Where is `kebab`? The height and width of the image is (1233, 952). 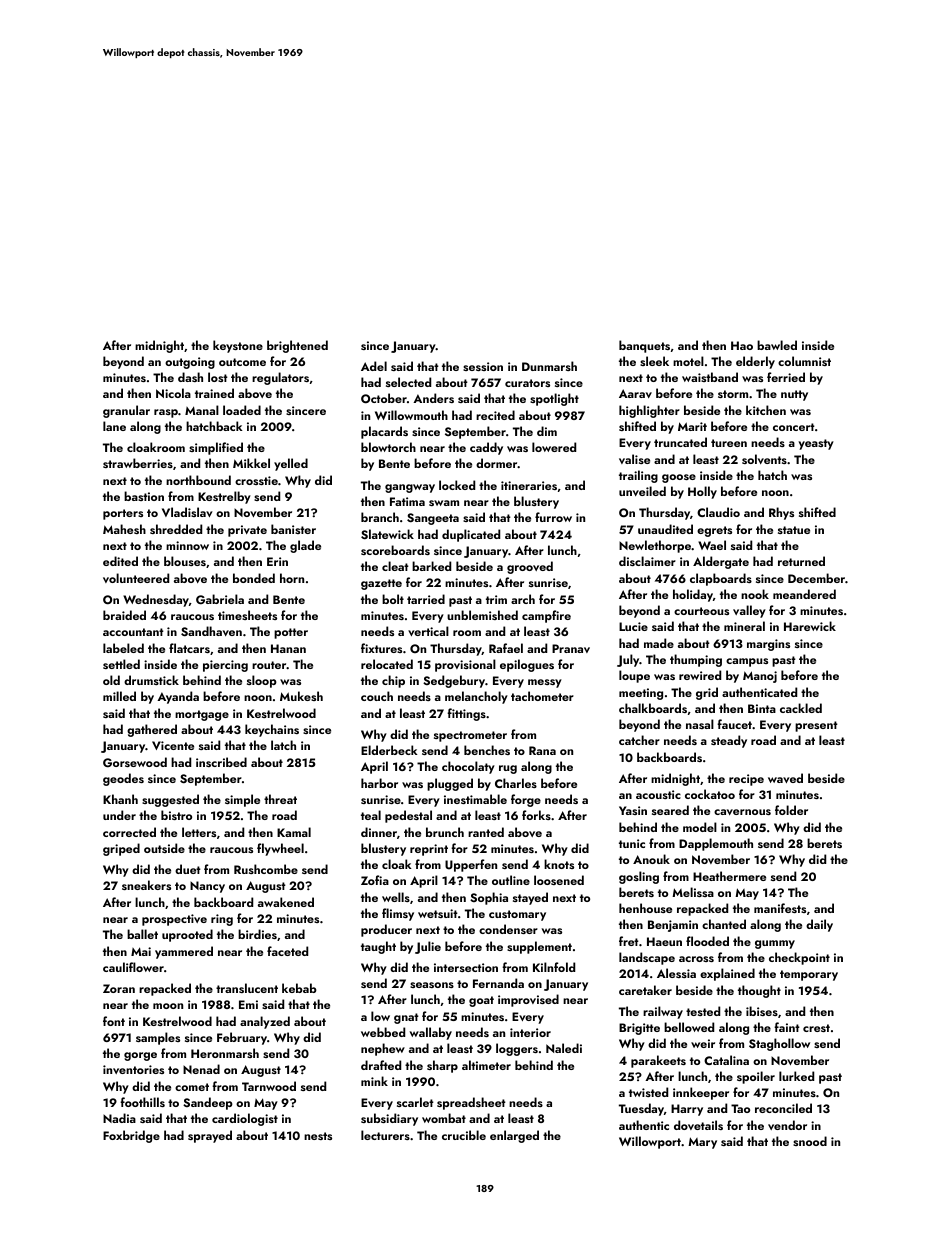 kebab is located at coordinates (299, 988).
